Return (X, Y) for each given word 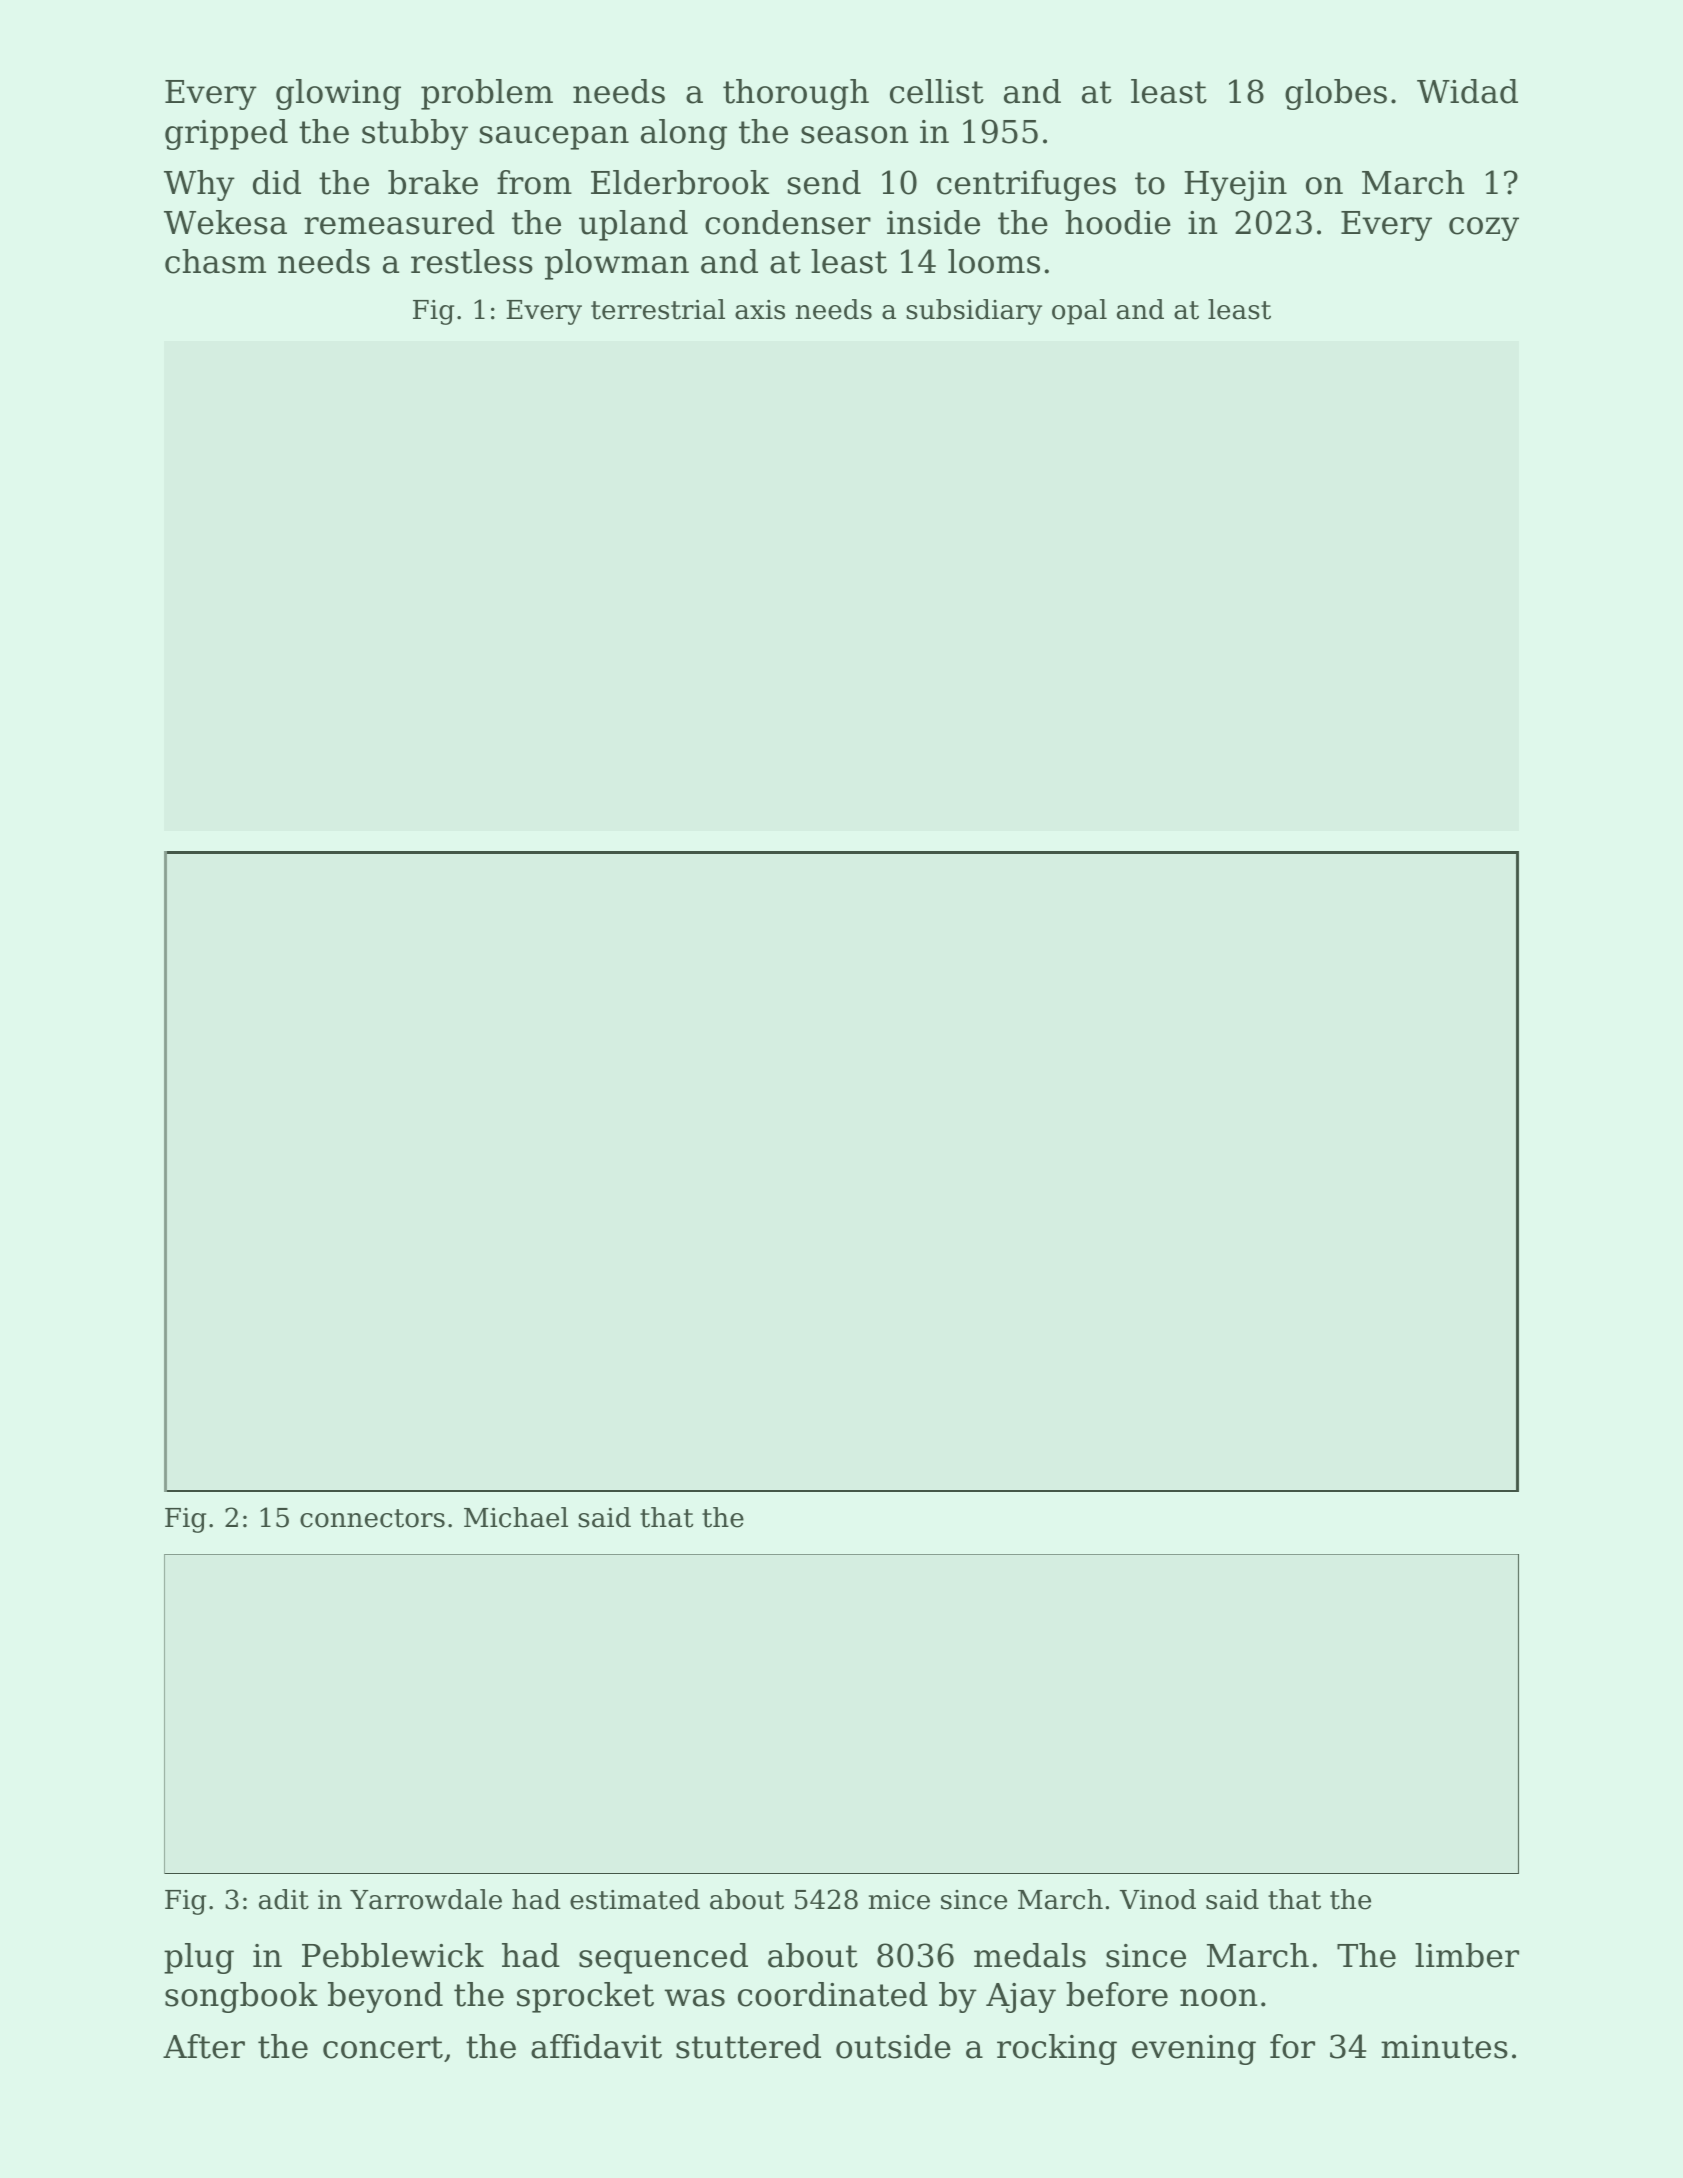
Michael (516, 1517)
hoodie (1118, 222)
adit (284, 1899)
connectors (372, 1518)
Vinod (1157, 1899)
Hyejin (1235, 186)
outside (893, 2046)
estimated (635, 1899)
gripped (226, 134)
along (684, 134)
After (204, 2046)
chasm (215, 261)
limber (1467, 1955)
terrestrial (658, 309)
